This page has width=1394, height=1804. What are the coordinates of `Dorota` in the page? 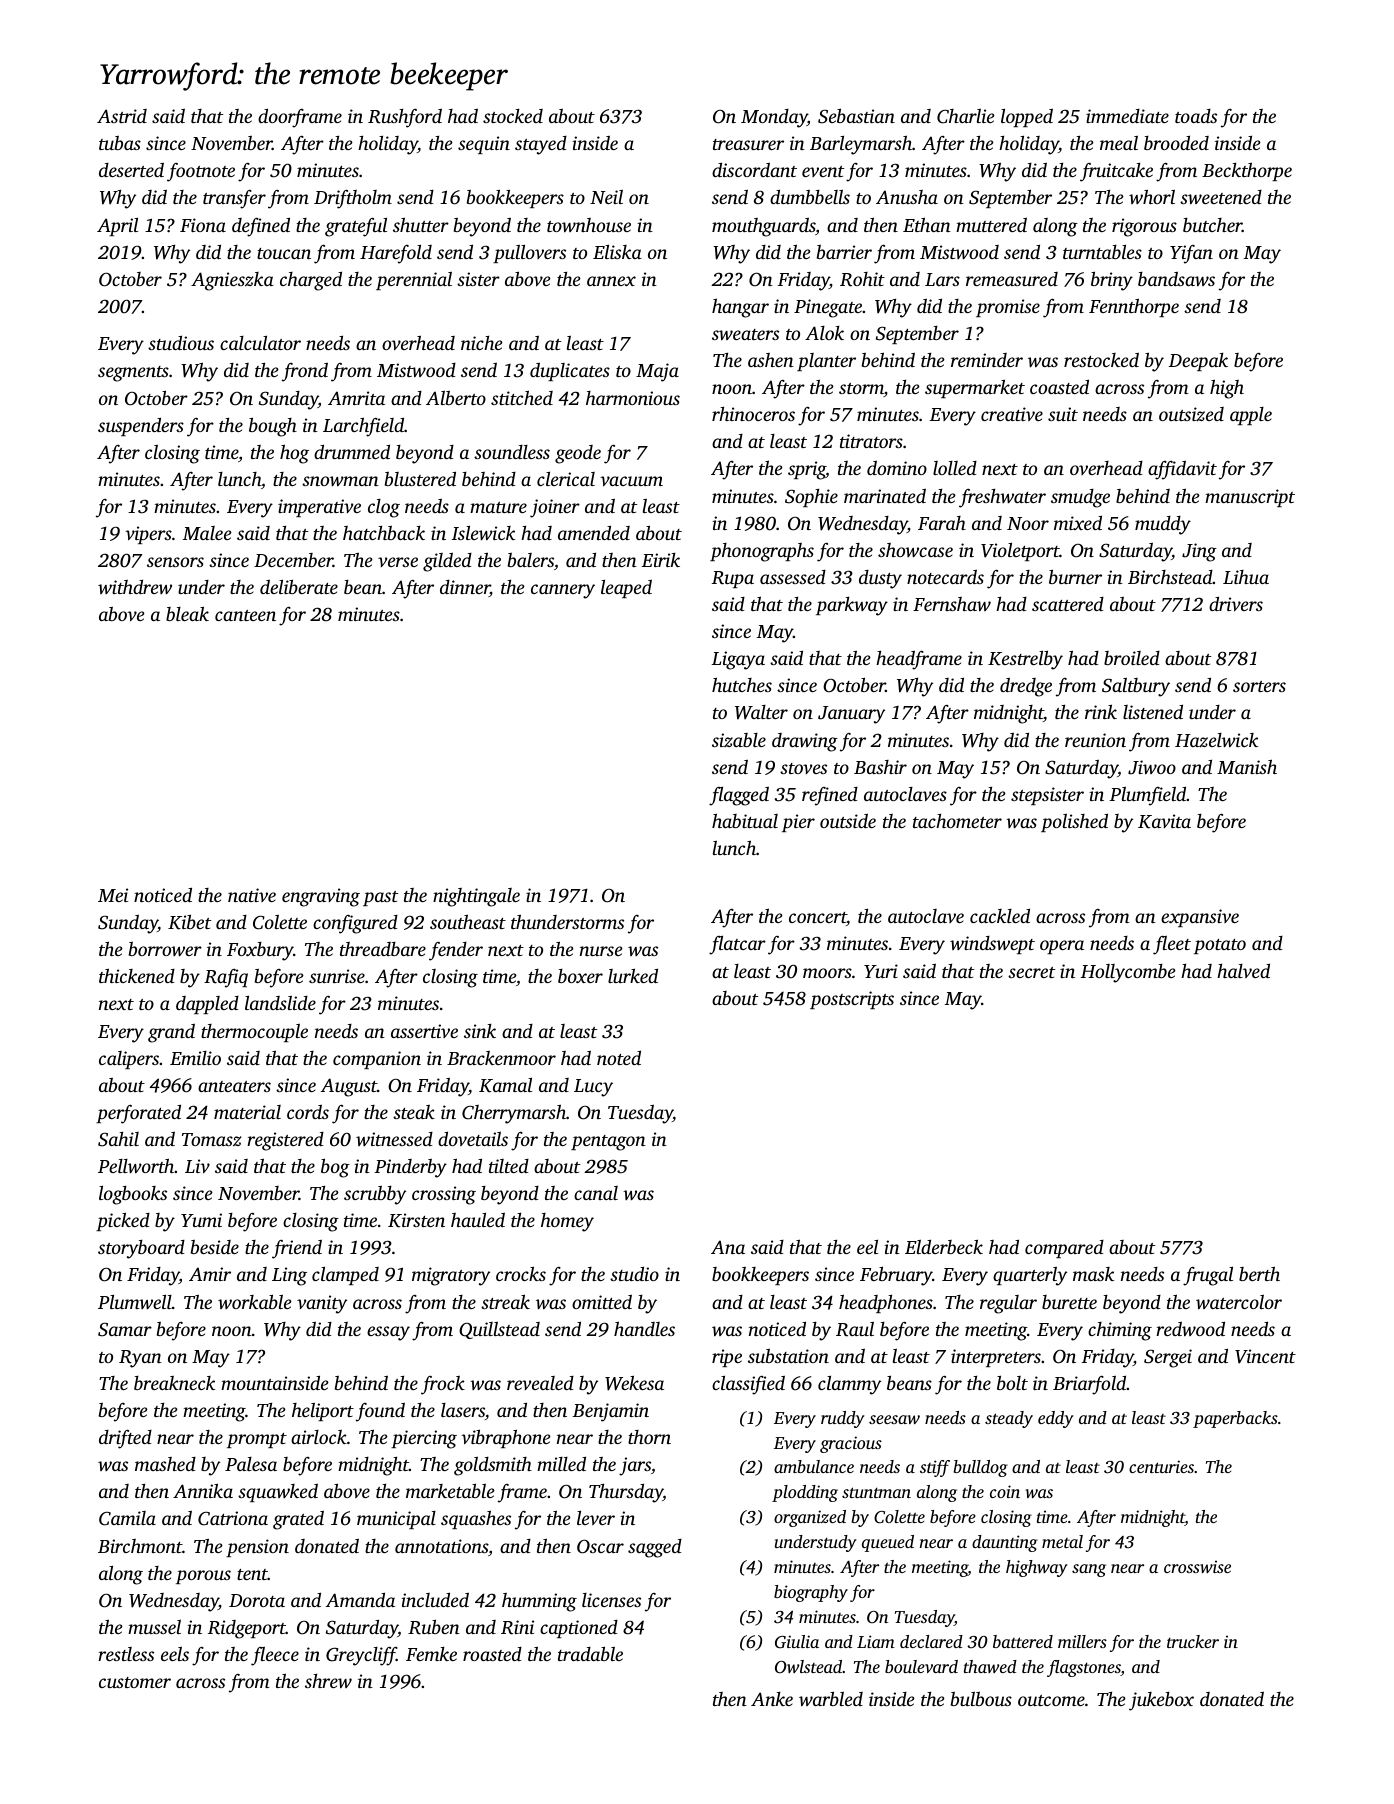 It's located at (257, 1600).
